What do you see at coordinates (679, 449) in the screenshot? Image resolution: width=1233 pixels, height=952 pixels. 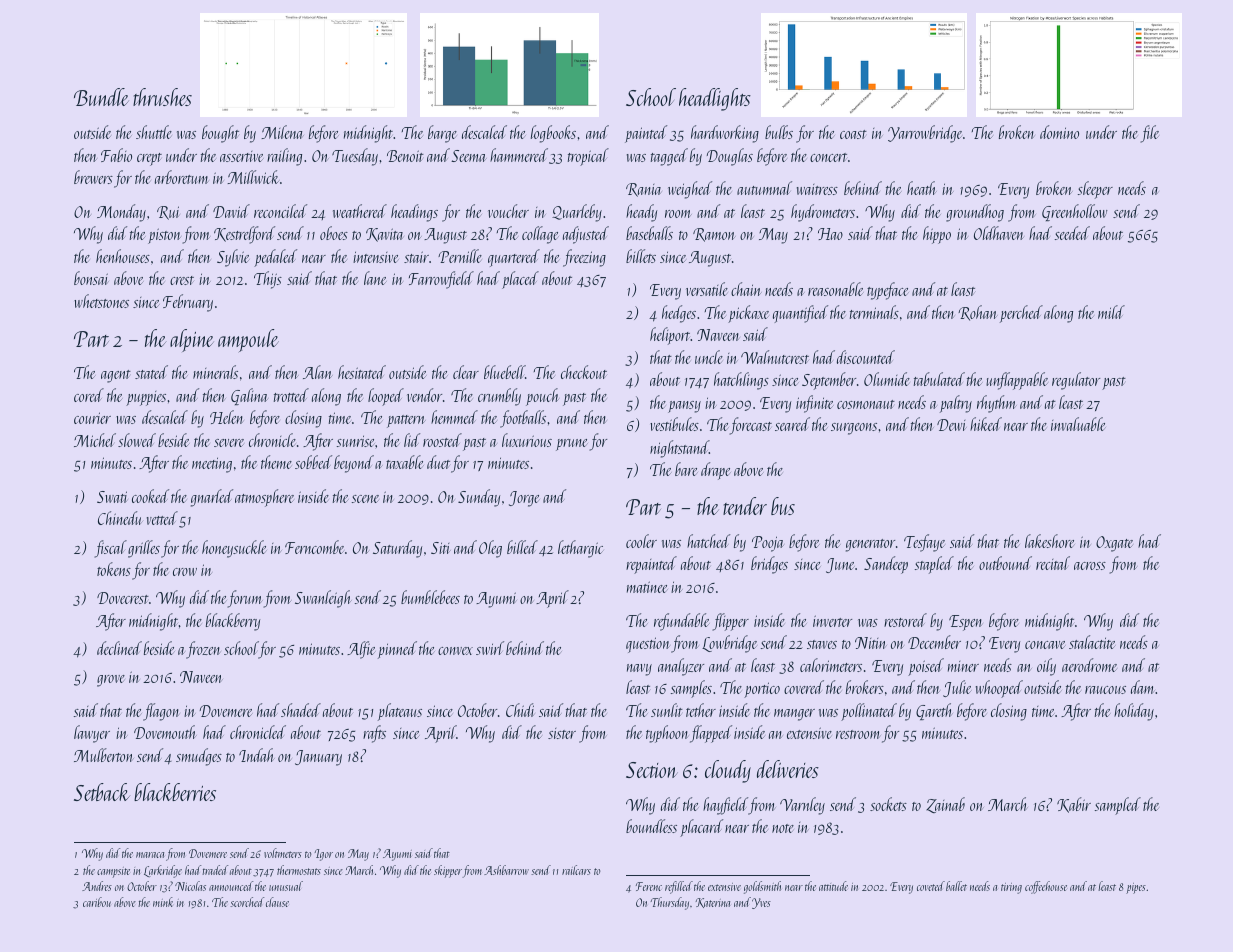 I see `nightstand` at bounding box center [679, 449].
